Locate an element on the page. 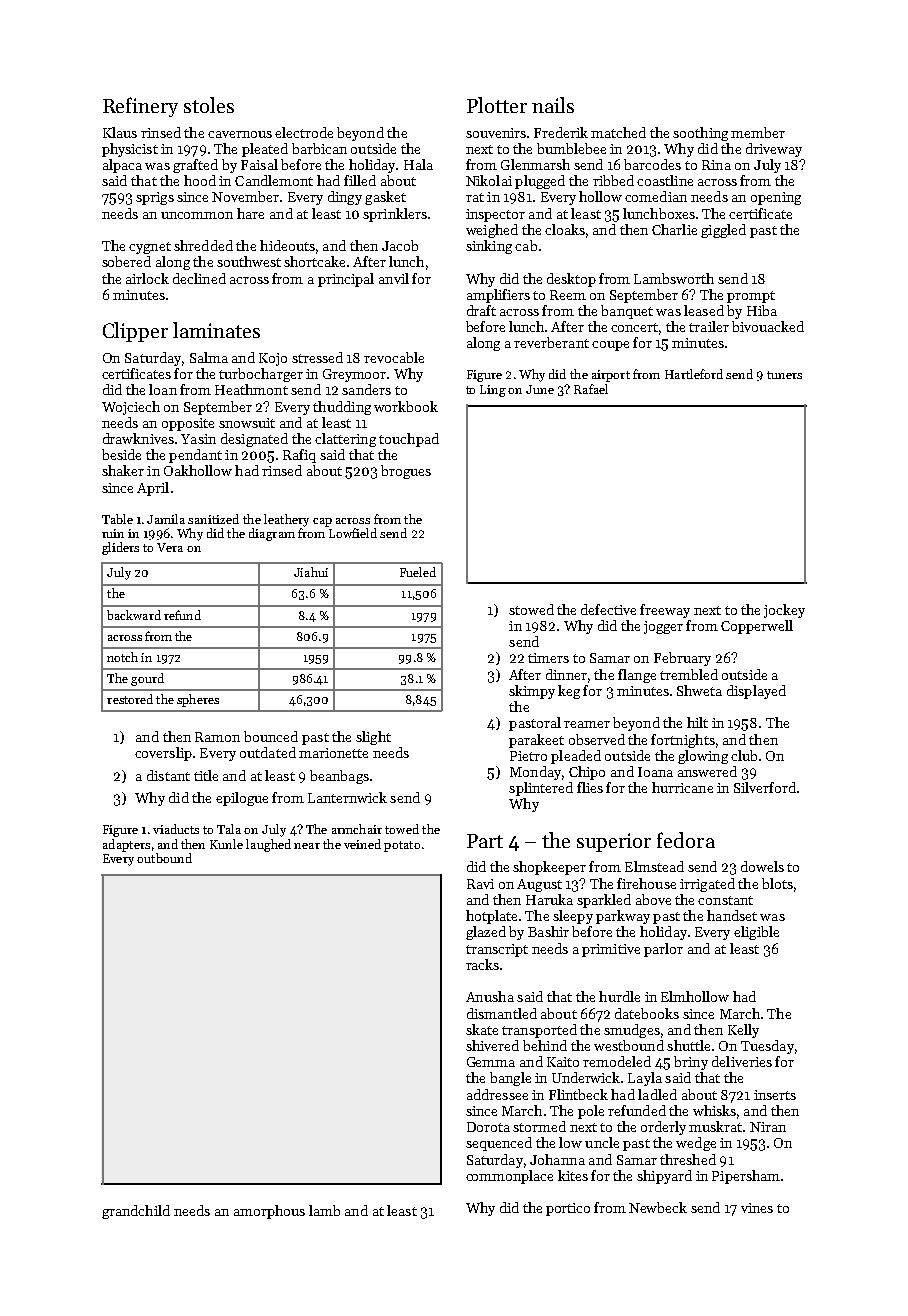 The image size is (908, 1316). sequenced is located at coordinates (499, 1144).
